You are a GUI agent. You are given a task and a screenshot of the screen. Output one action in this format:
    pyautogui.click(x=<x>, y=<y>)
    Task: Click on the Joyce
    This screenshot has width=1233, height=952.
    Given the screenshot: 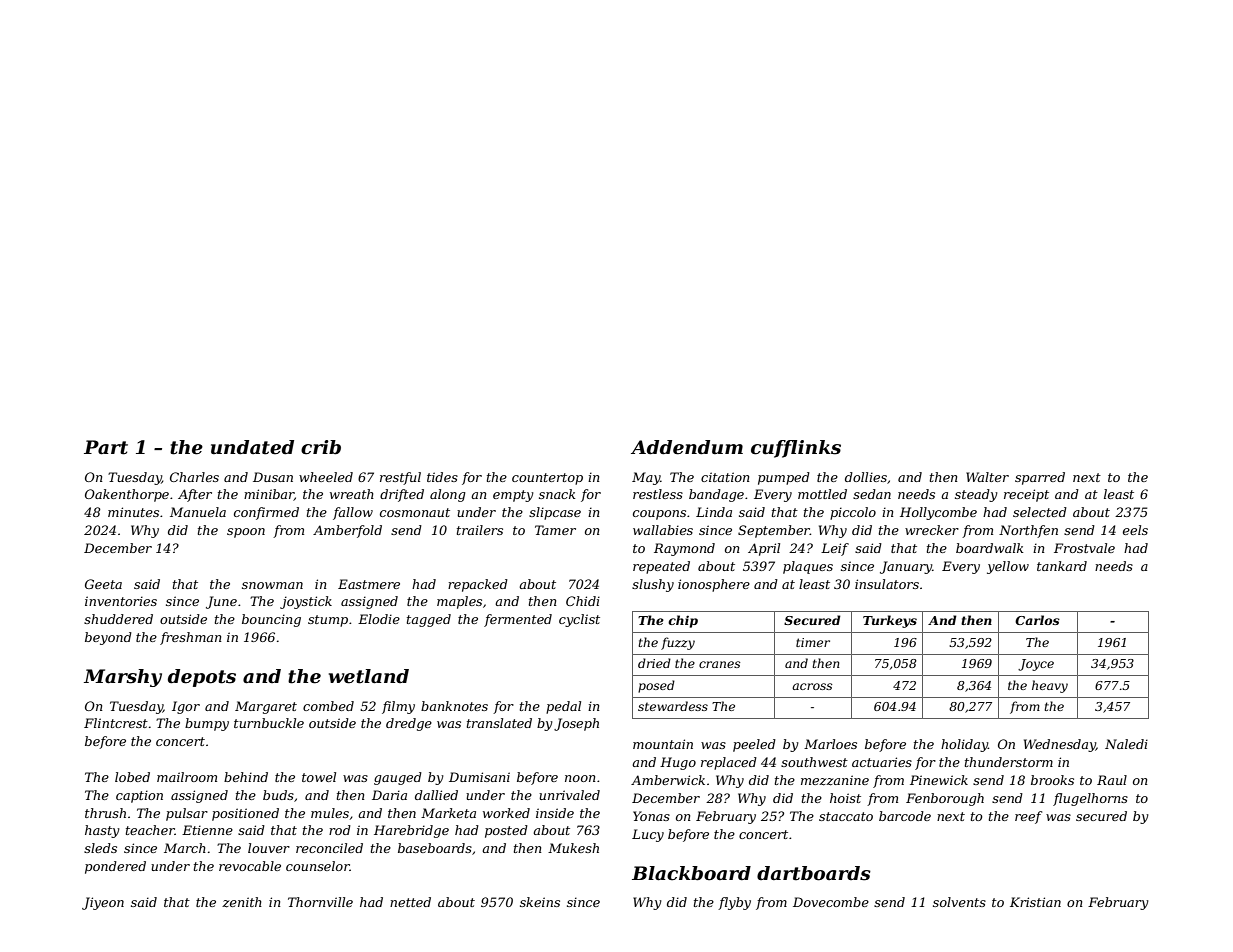 What is the action you would take?
    pyautogui.click(x=1036, y=665)
